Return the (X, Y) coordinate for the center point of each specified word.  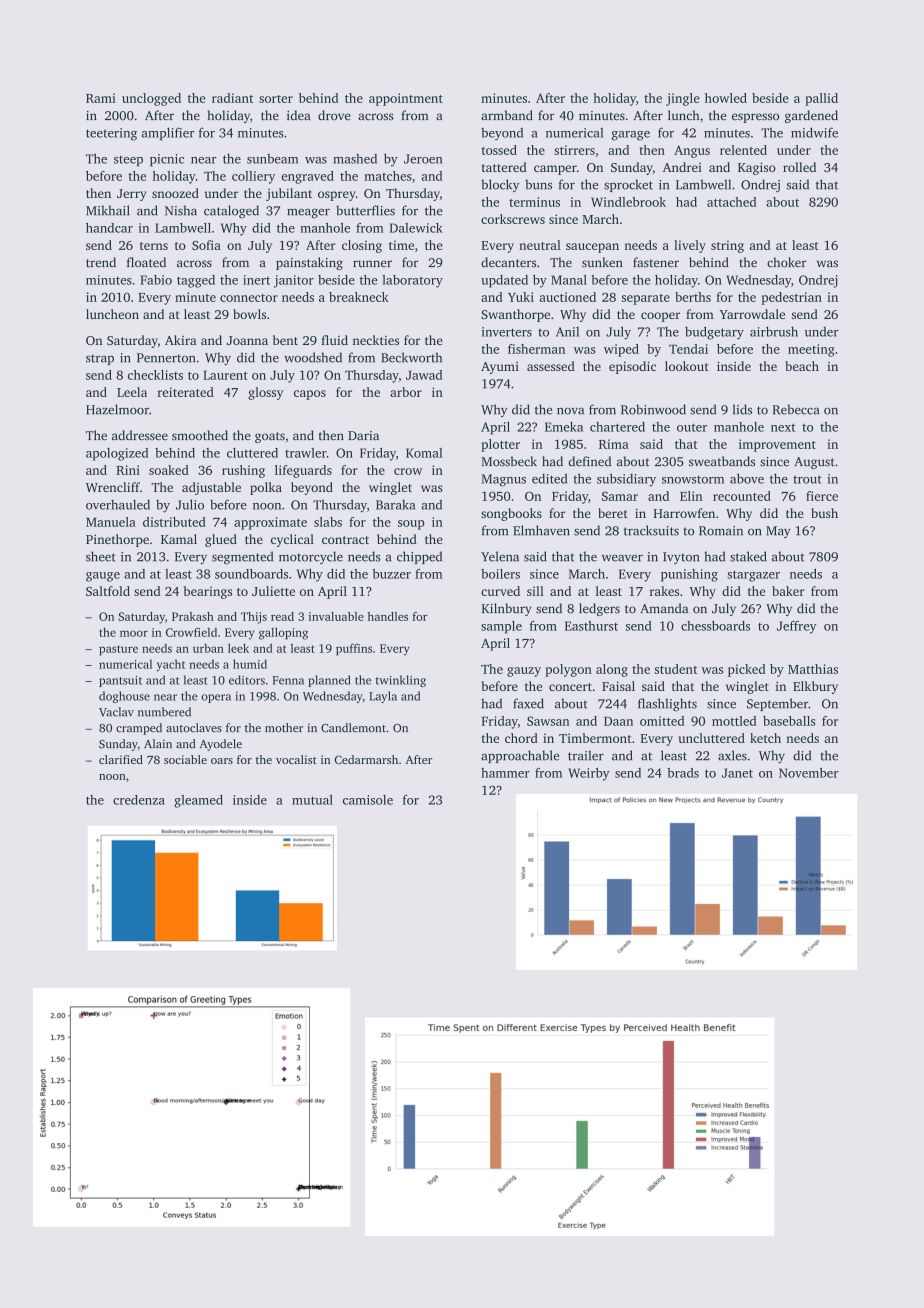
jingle (683, 99)
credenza (139, 800)
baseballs (789, 721)
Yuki (521, 297)
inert (256, 280)
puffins (354, 650)
